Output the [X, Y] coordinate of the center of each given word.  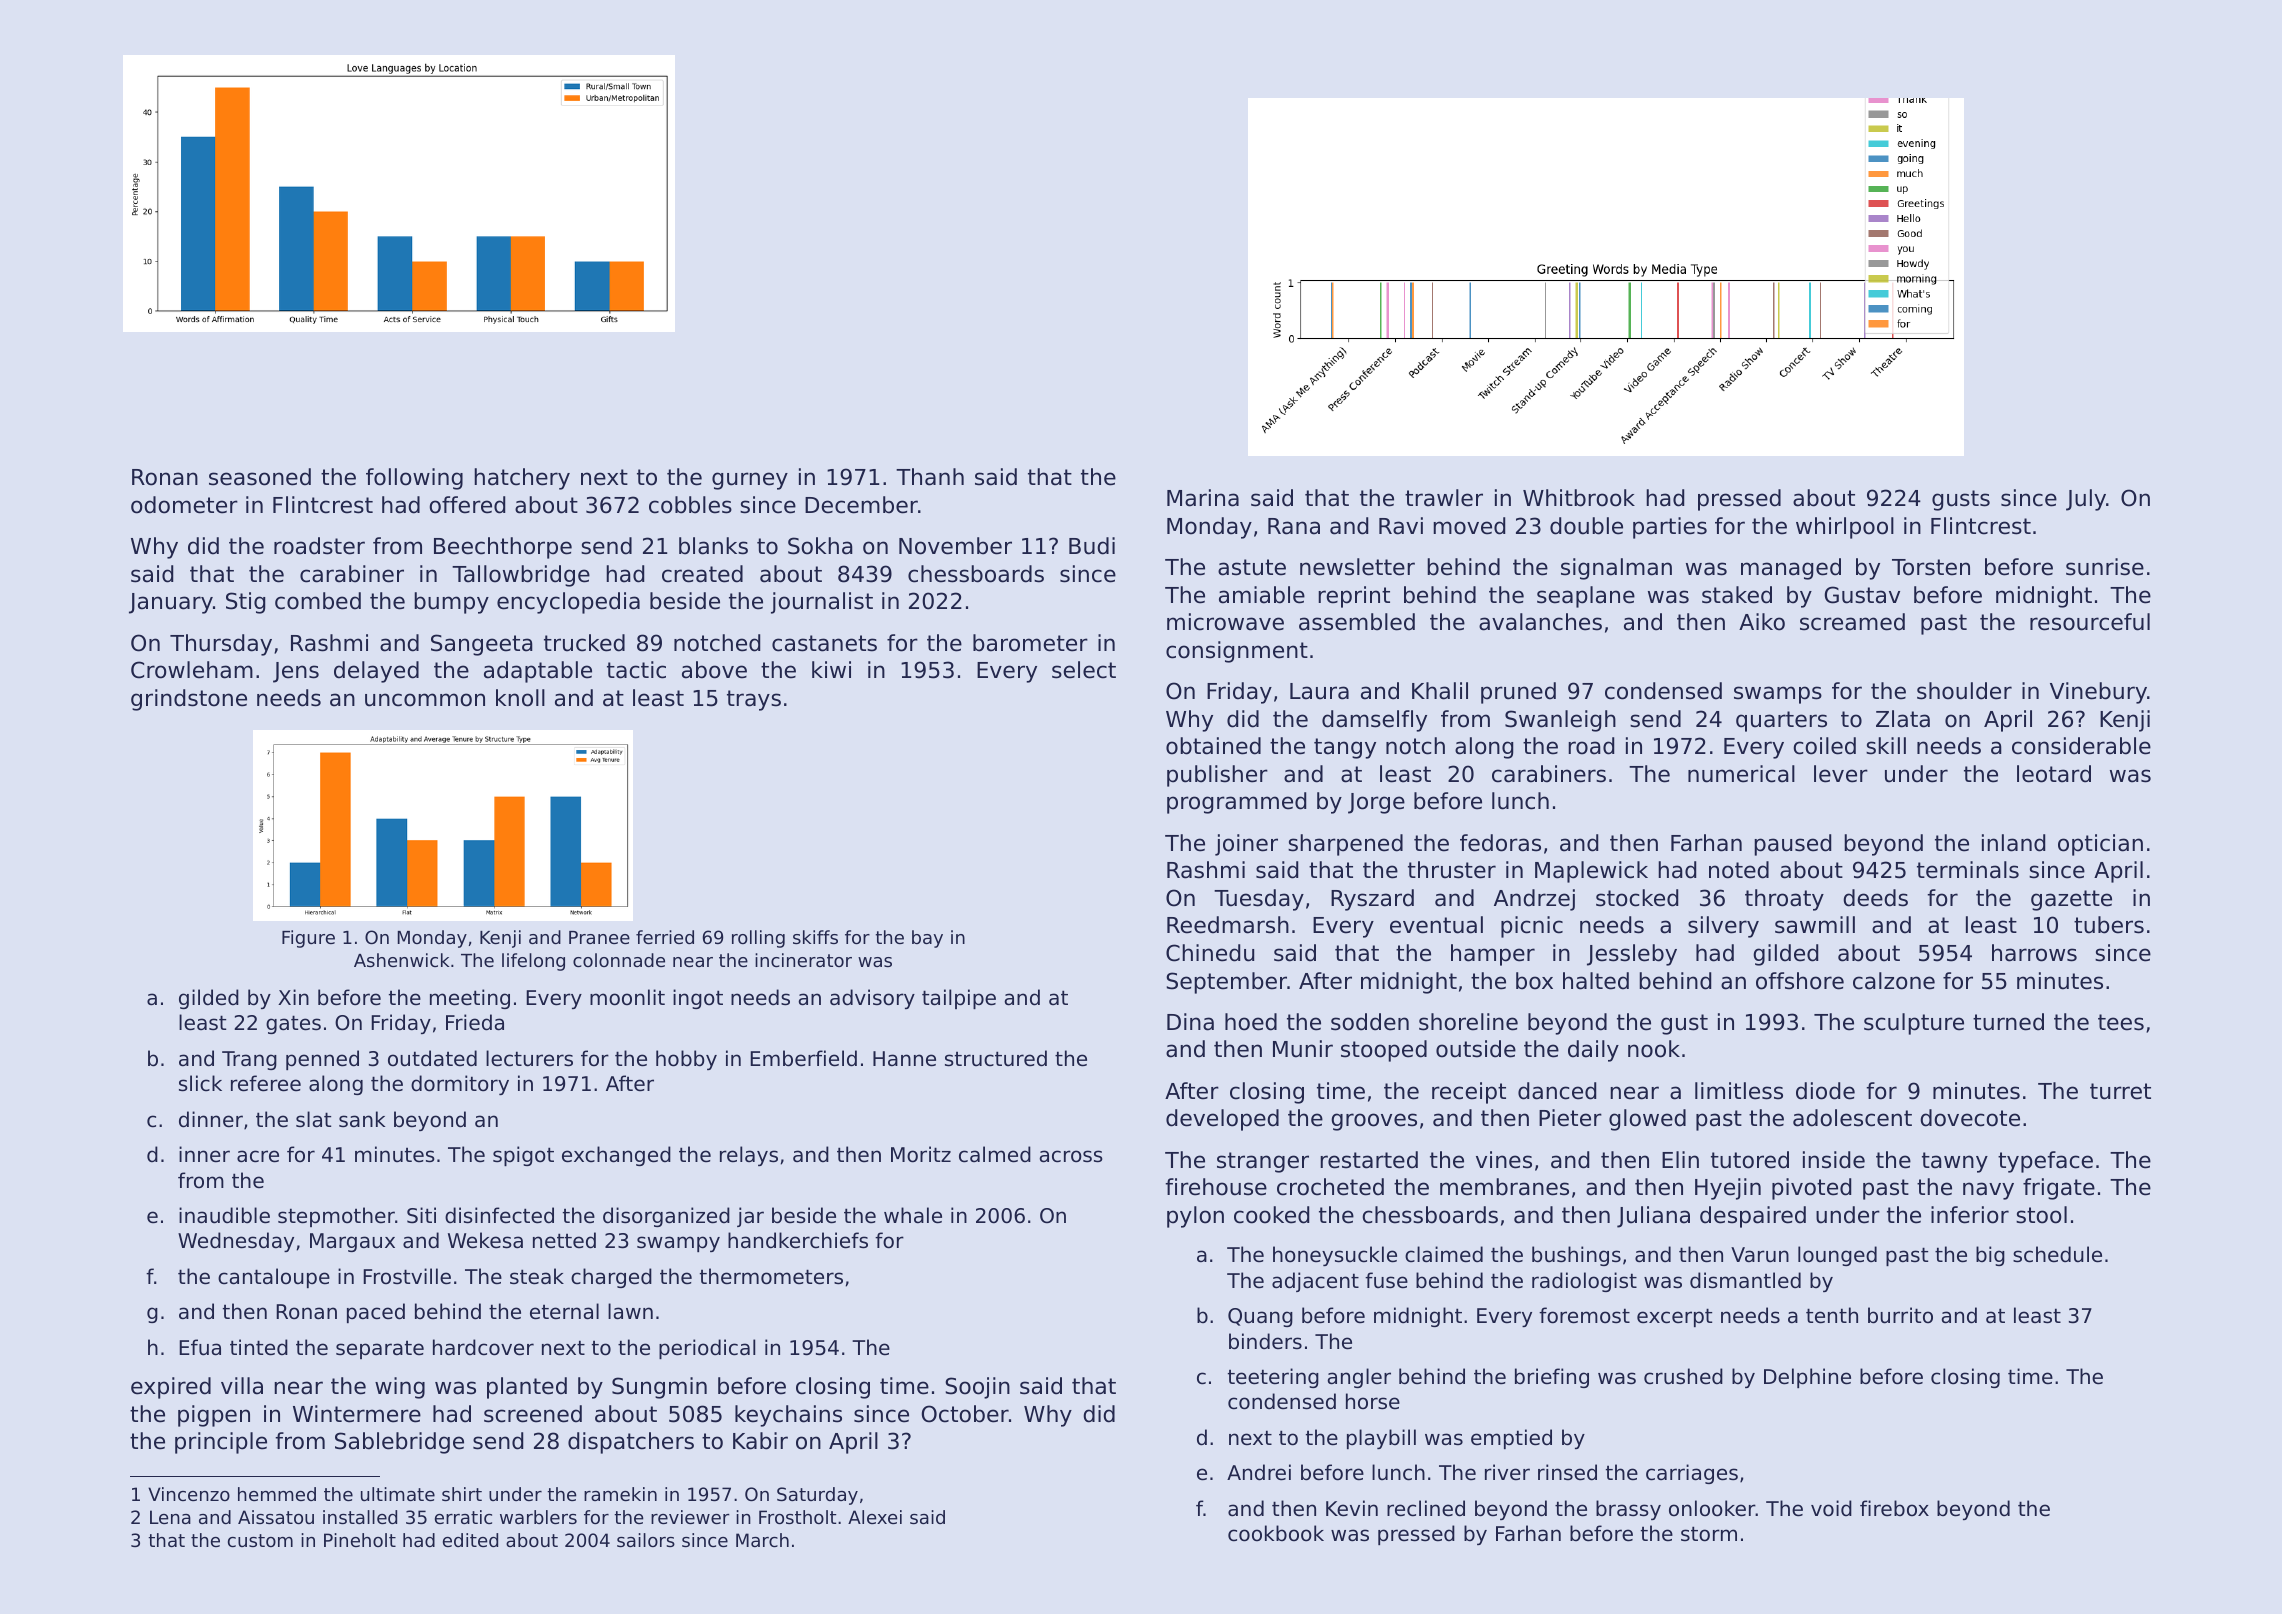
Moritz [921, 1154]
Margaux [352, 1242]
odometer [184, 505]
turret [2120, 1091]
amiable [1262, 595]
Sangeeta [482, 645]
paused [1792, 845]
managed [1791, 569]
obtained [1213, 746]
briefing [1552, 1378]
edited [470, 1540]
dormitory [460, 1085]
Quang [1260, 1317]
